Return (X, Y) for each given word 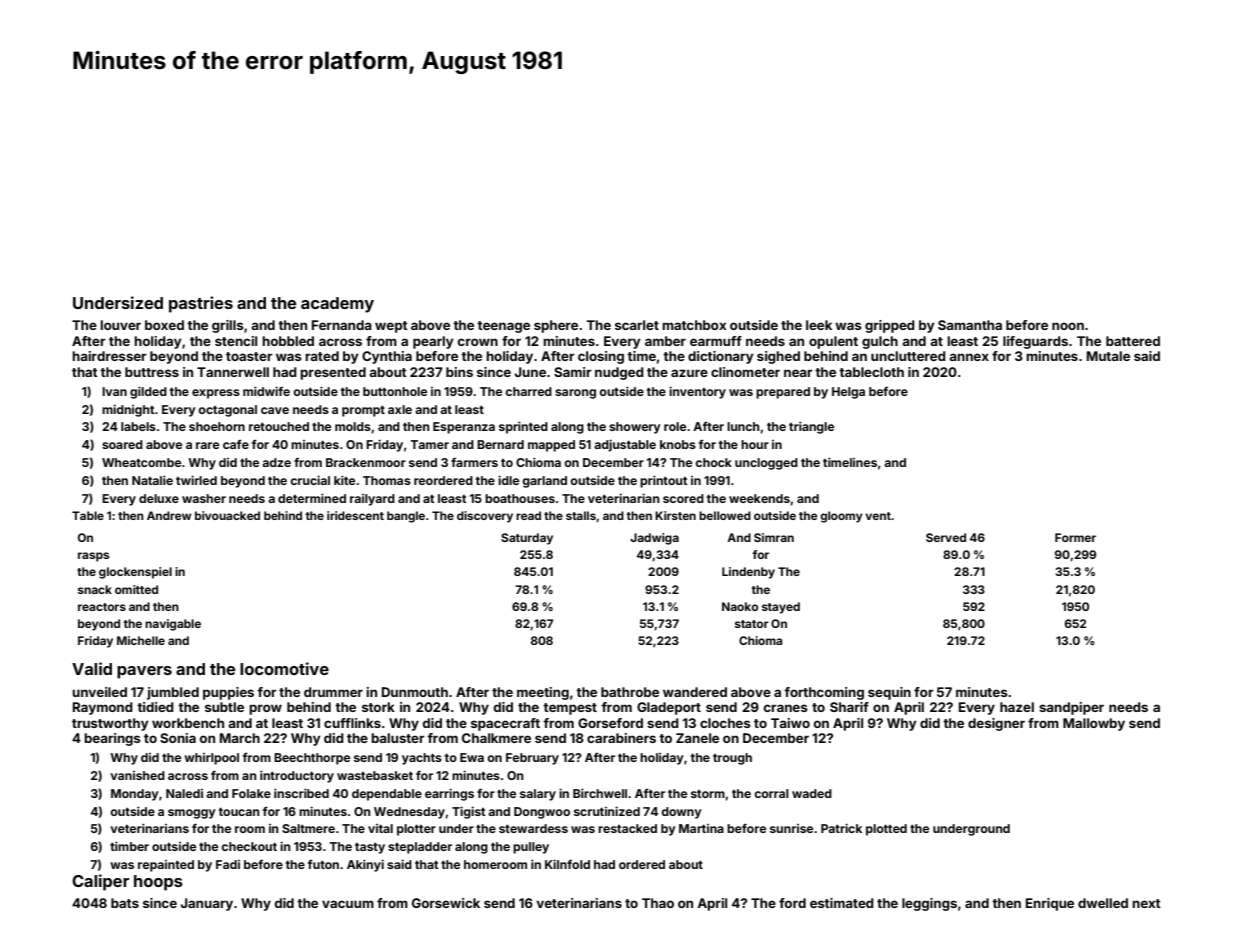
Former (1075, 537)
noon (1068, 326)
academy (337, 305)
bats (125, 903)
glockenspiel (135, 573)
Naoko (740, 606)
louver (120, 325)
